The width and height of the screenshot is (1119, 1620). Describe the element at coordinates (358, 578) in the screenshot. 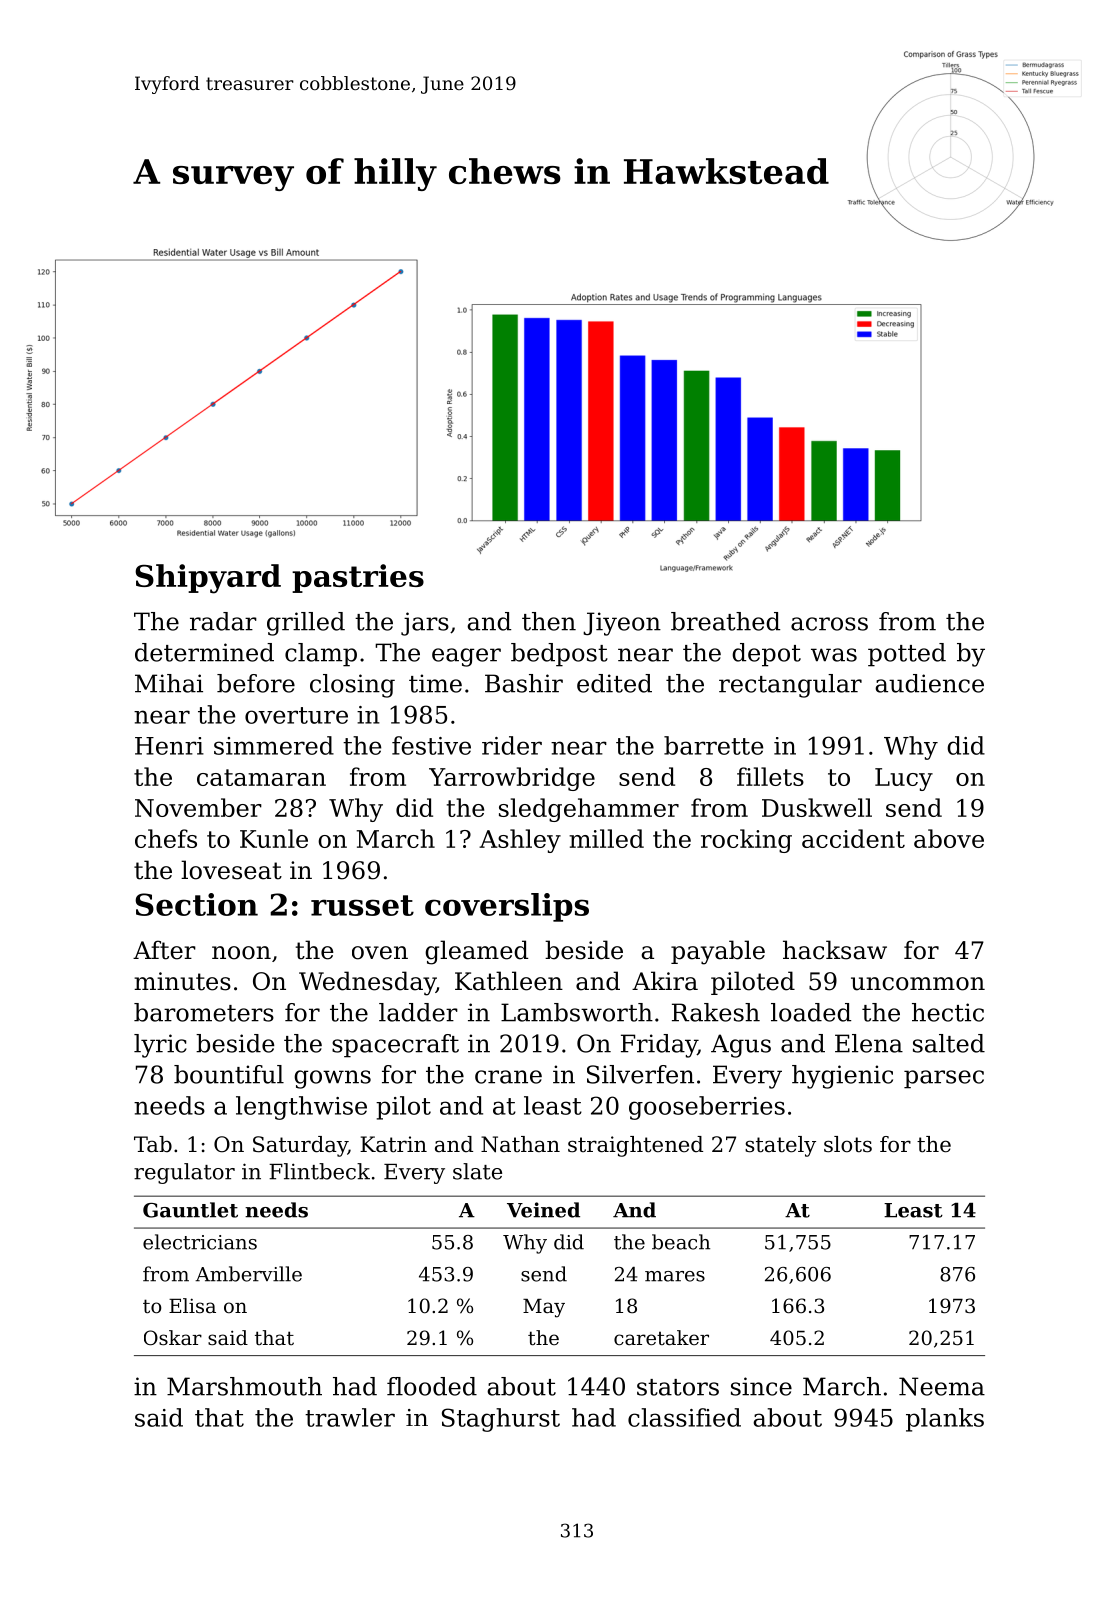

I see `pastries` at that location.
